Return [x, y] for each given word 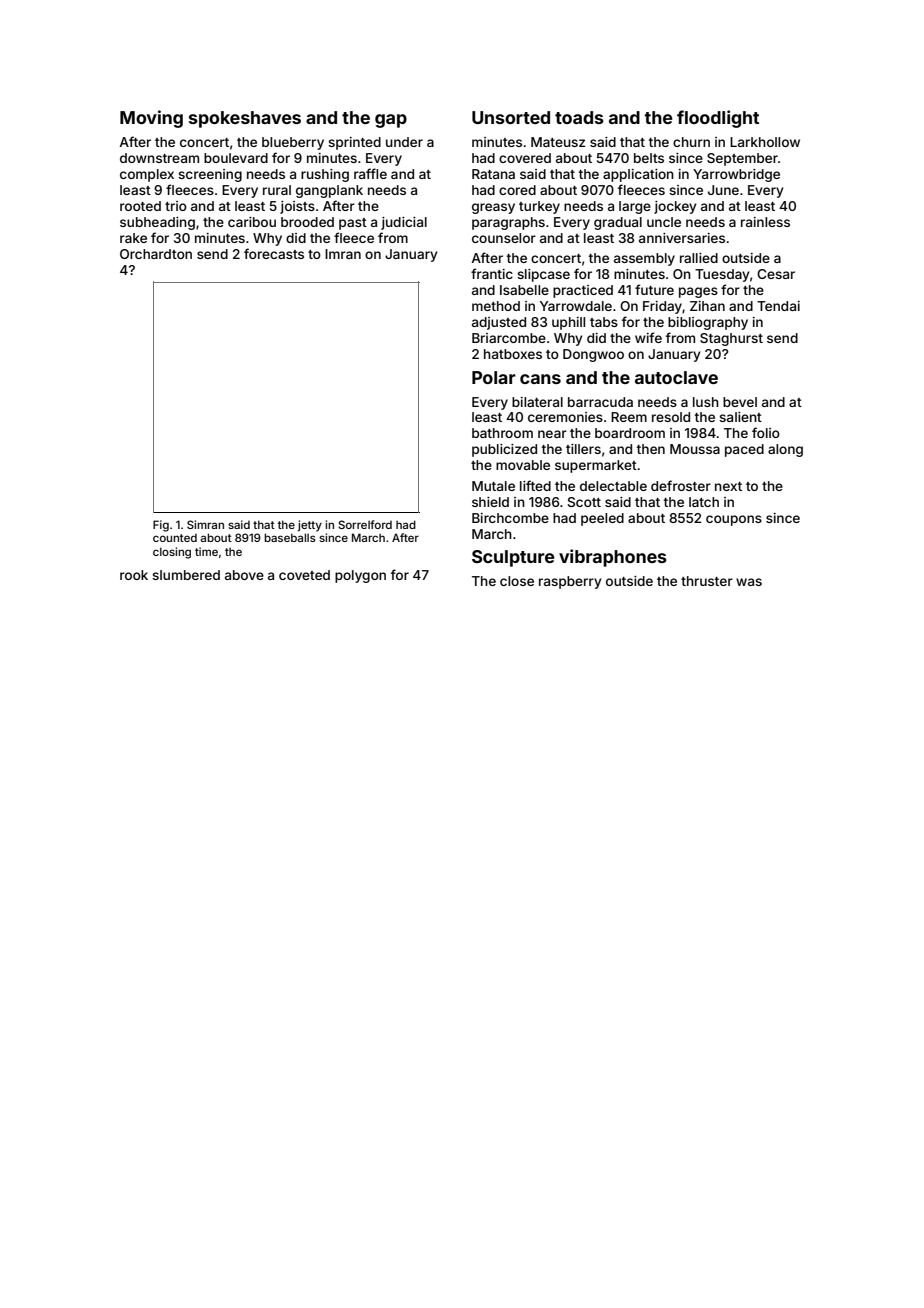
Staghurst [731, 339]
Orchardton [156, 254]
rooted [140, 206]
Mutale [493, 486]
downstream [159, 158]
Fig [161, 526]
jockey [675, 207]
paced [744, 450]
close [517, 581]
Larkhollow [765, 142]
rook [134, 575]
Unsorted [511, 117]
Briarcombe [509, 338]
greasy [493, 208]
